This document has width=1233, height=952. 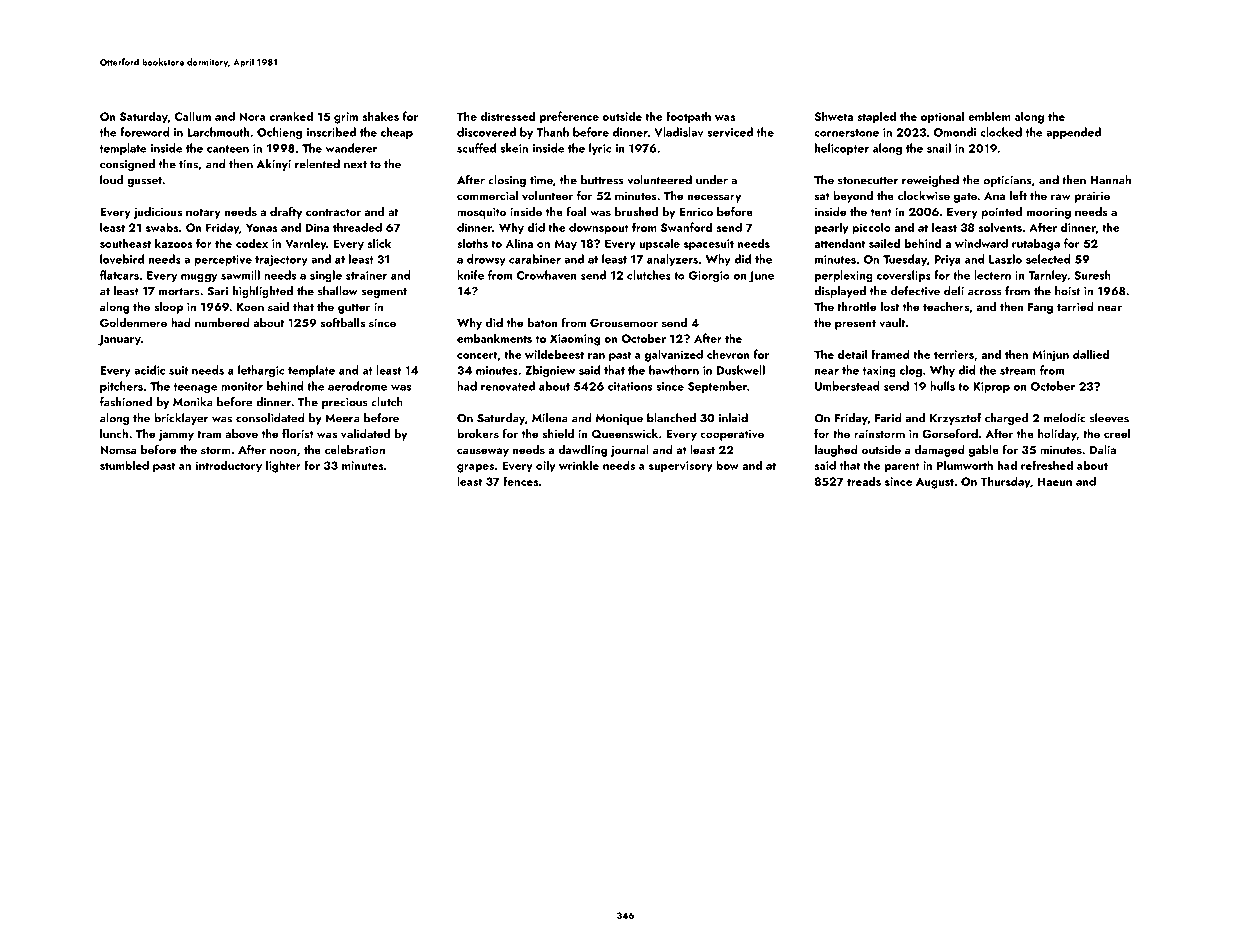 I want to click on solvents, so click(x=1000, y=227).
